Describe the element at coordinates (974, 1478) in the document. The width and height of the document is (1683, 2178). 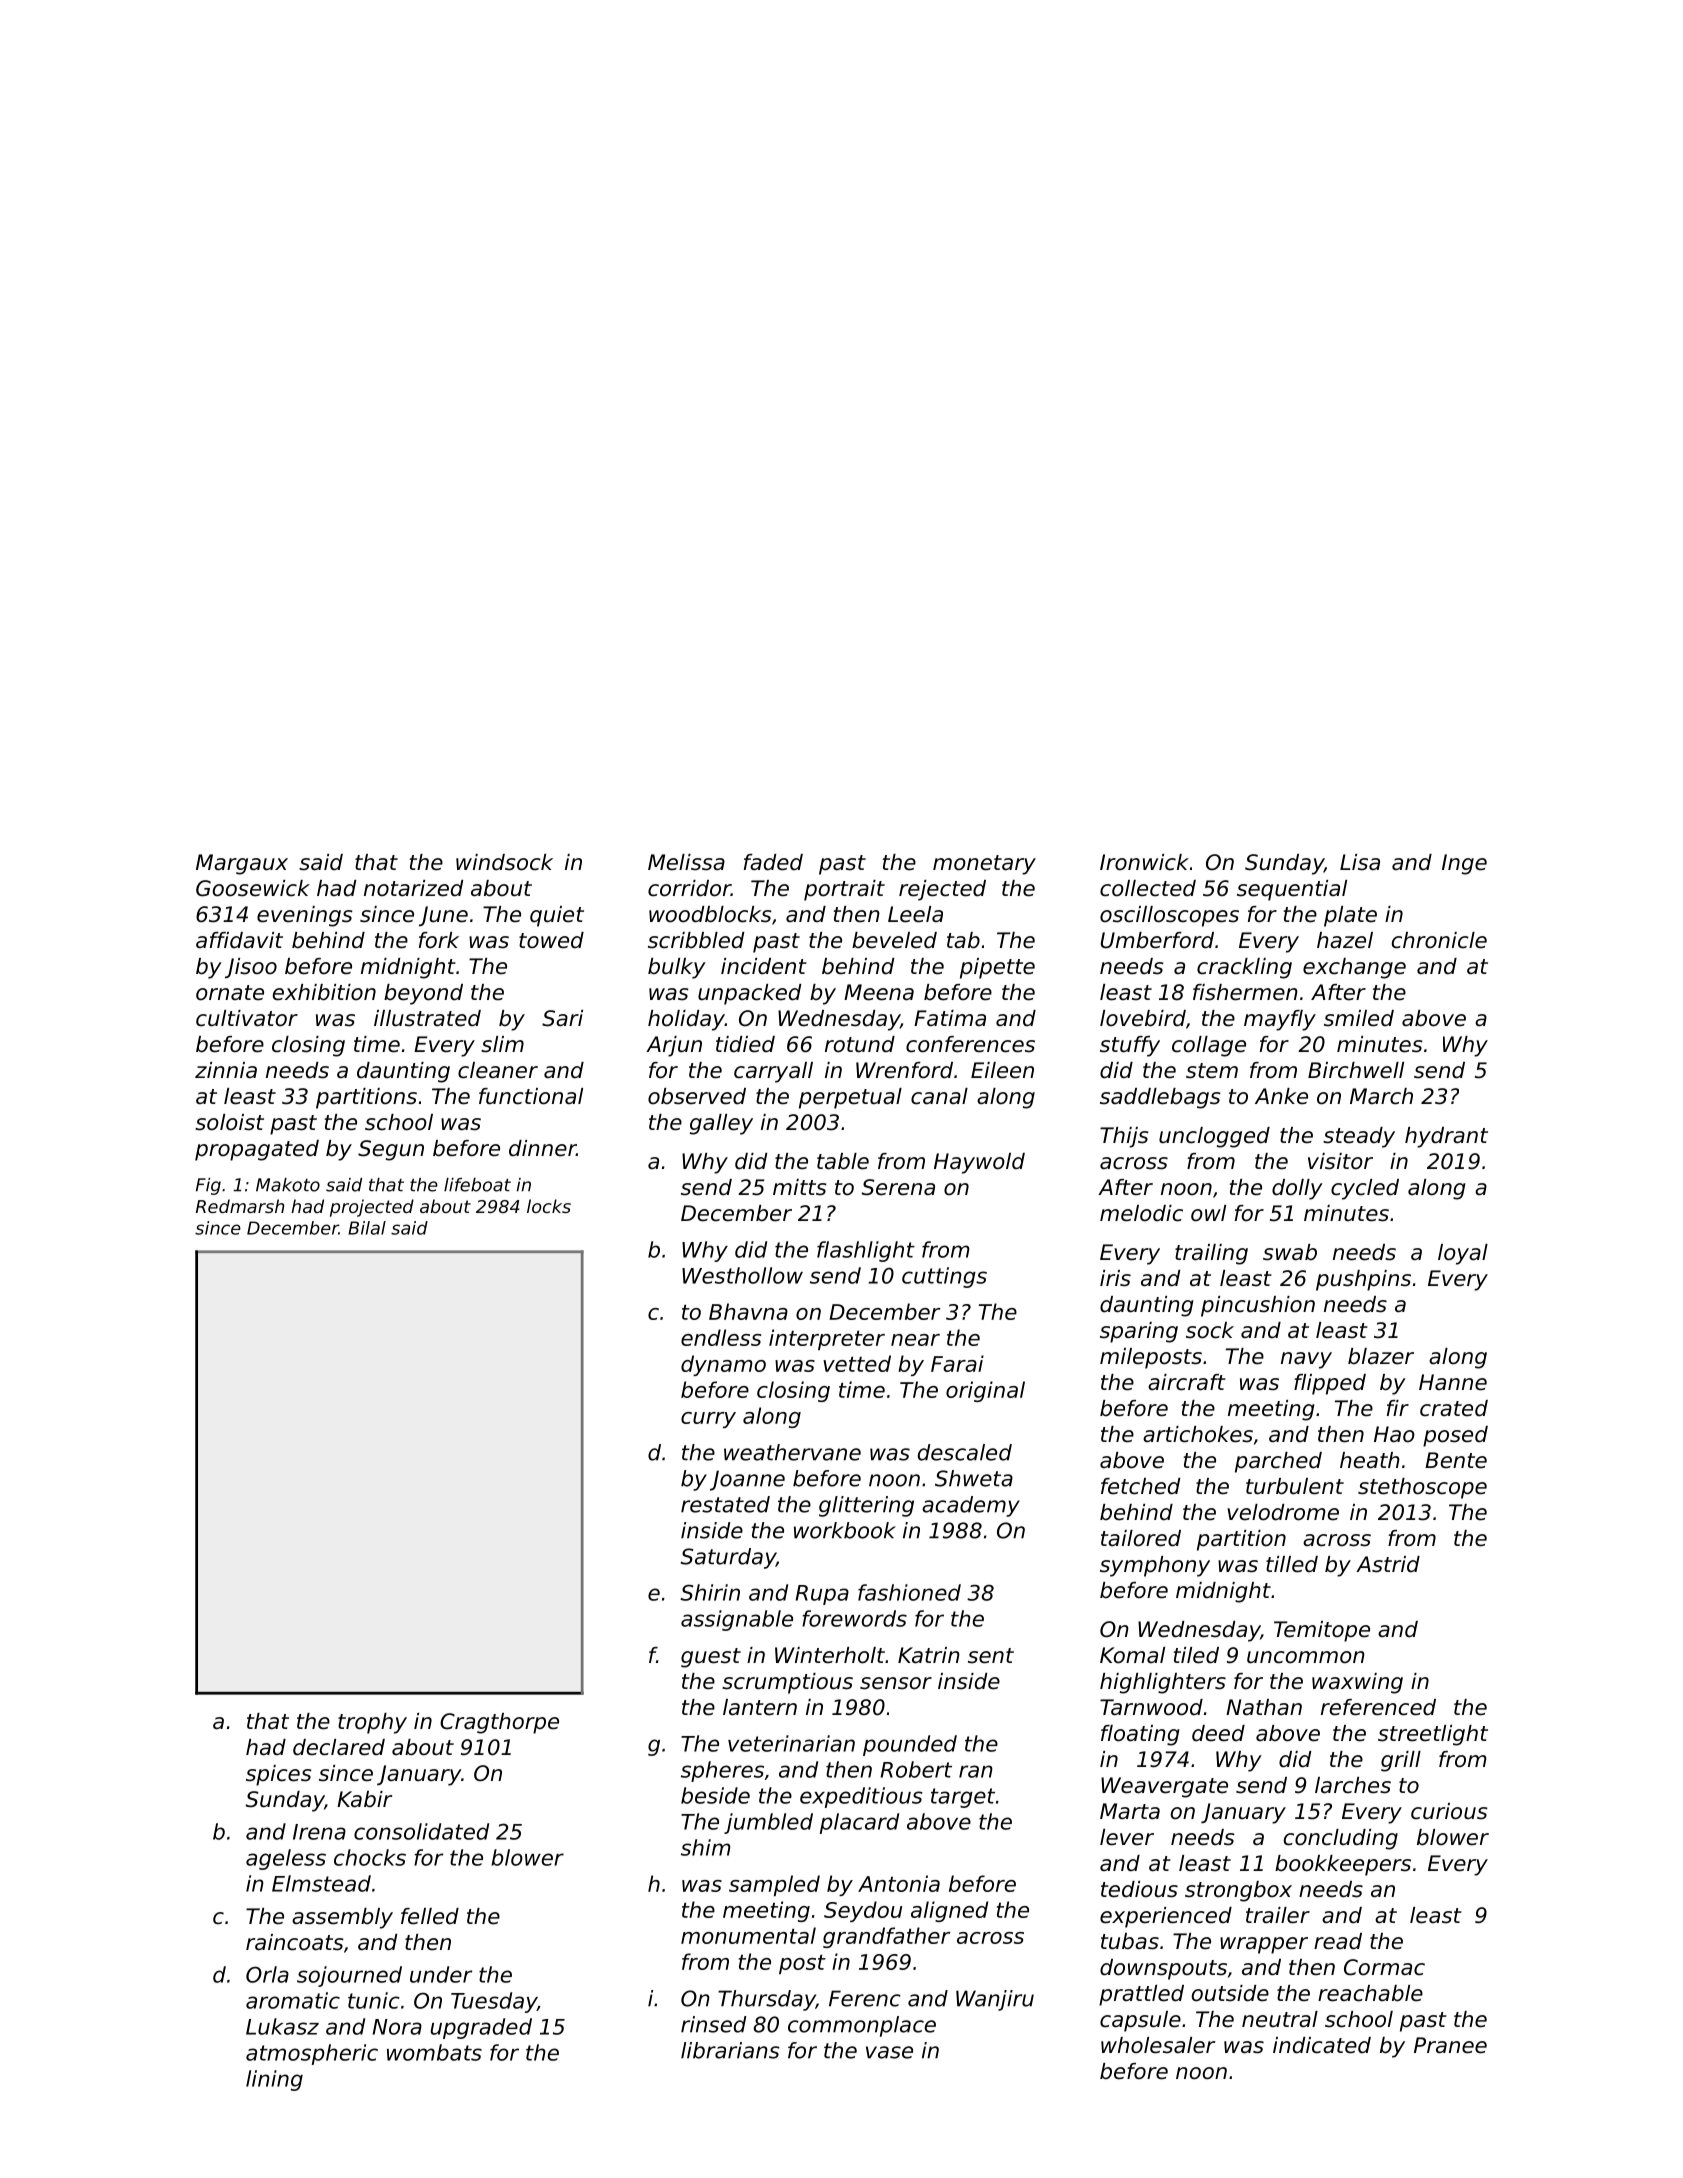
I see `Shweta` at that location.
